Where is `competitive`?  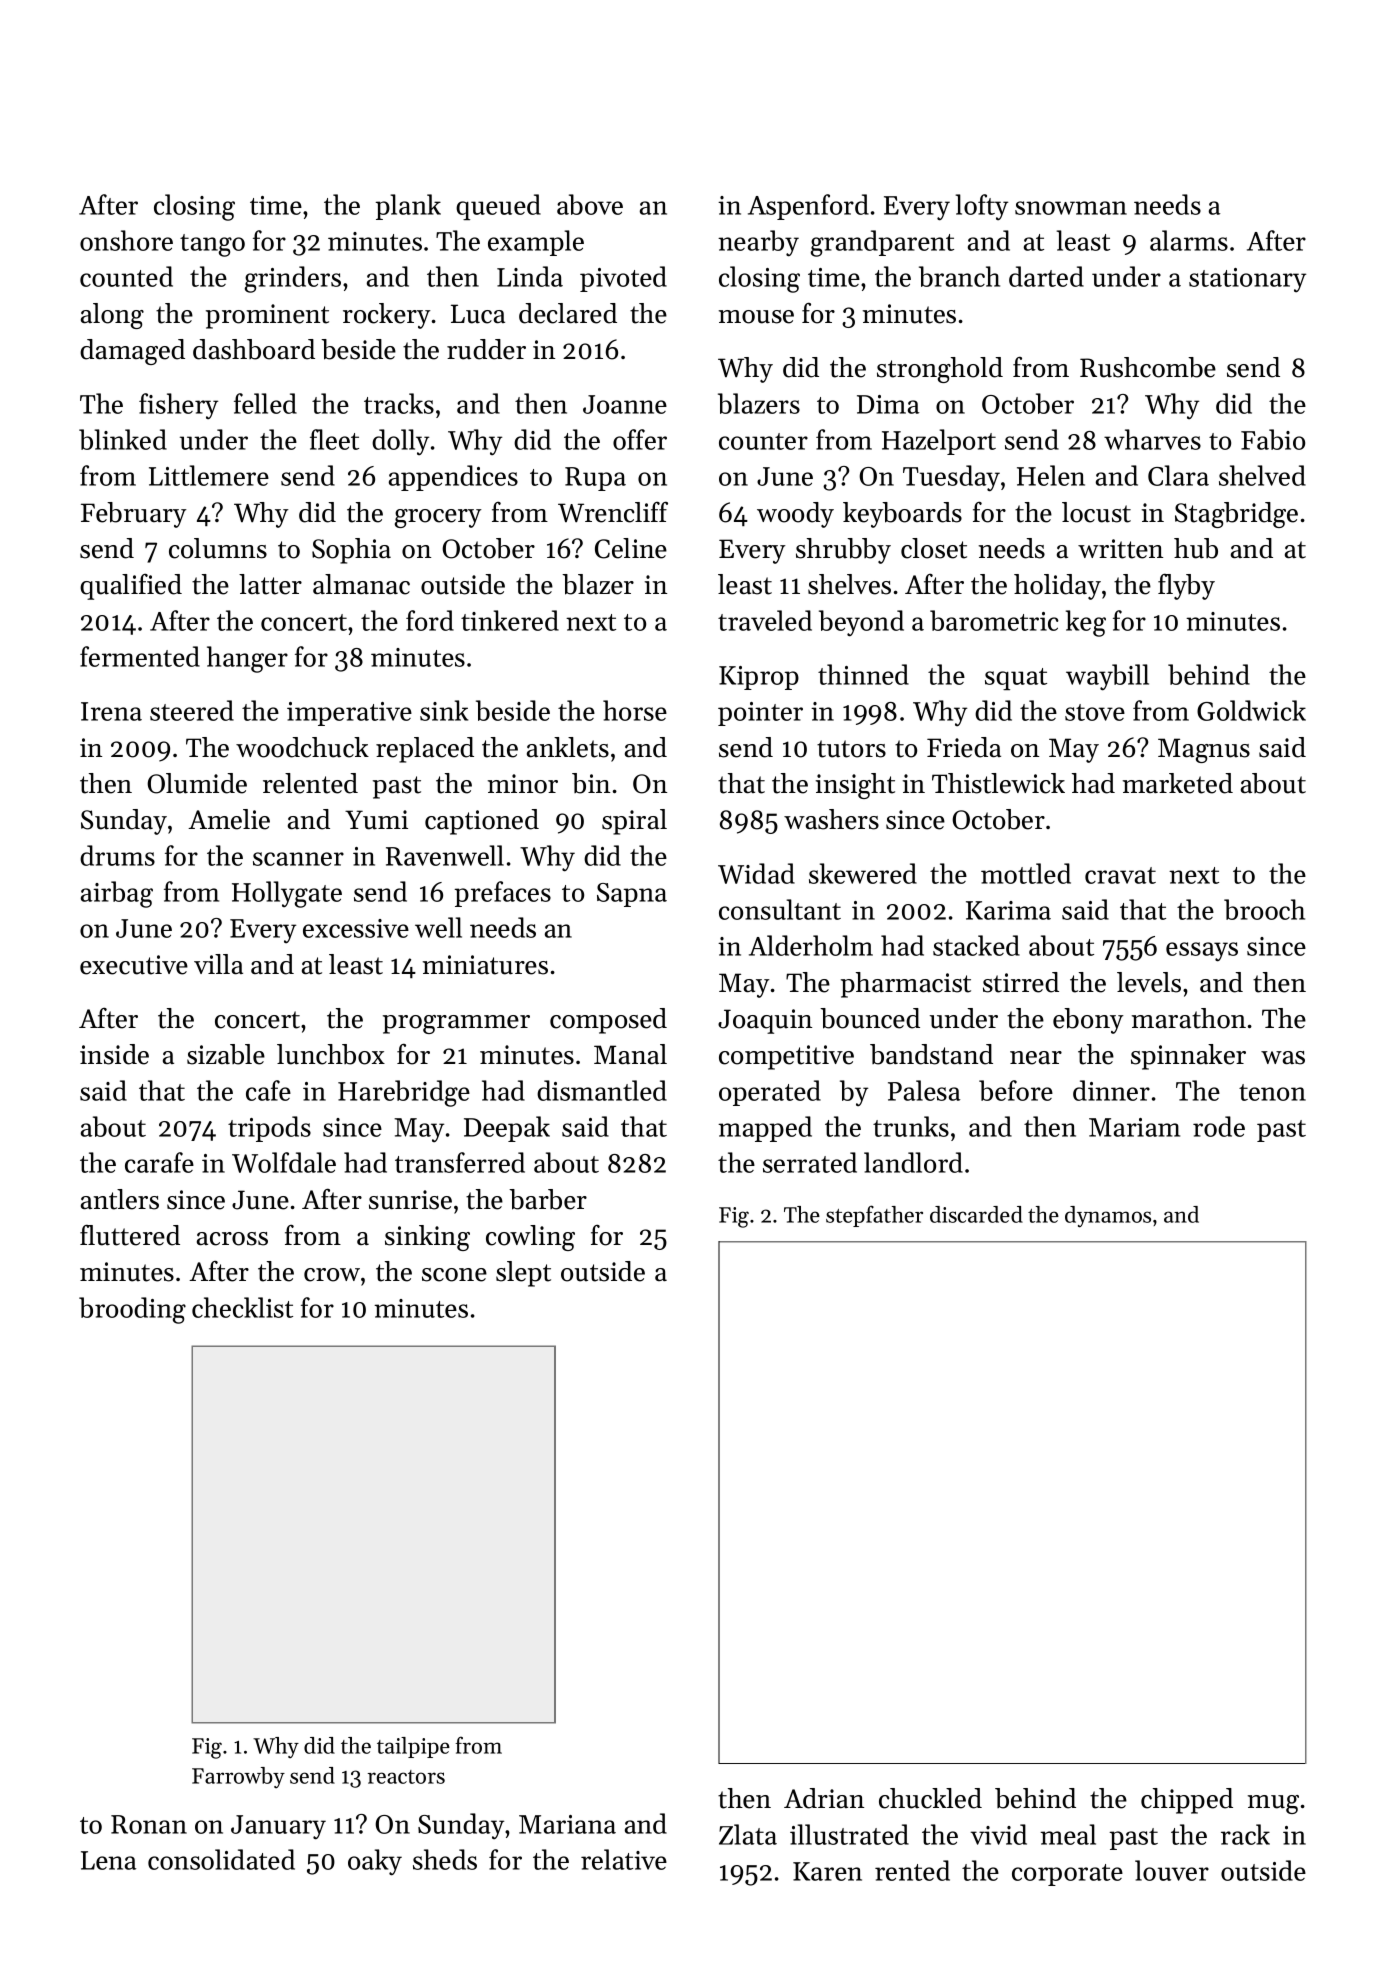
competitive is located at coordinates (786, 1057).
